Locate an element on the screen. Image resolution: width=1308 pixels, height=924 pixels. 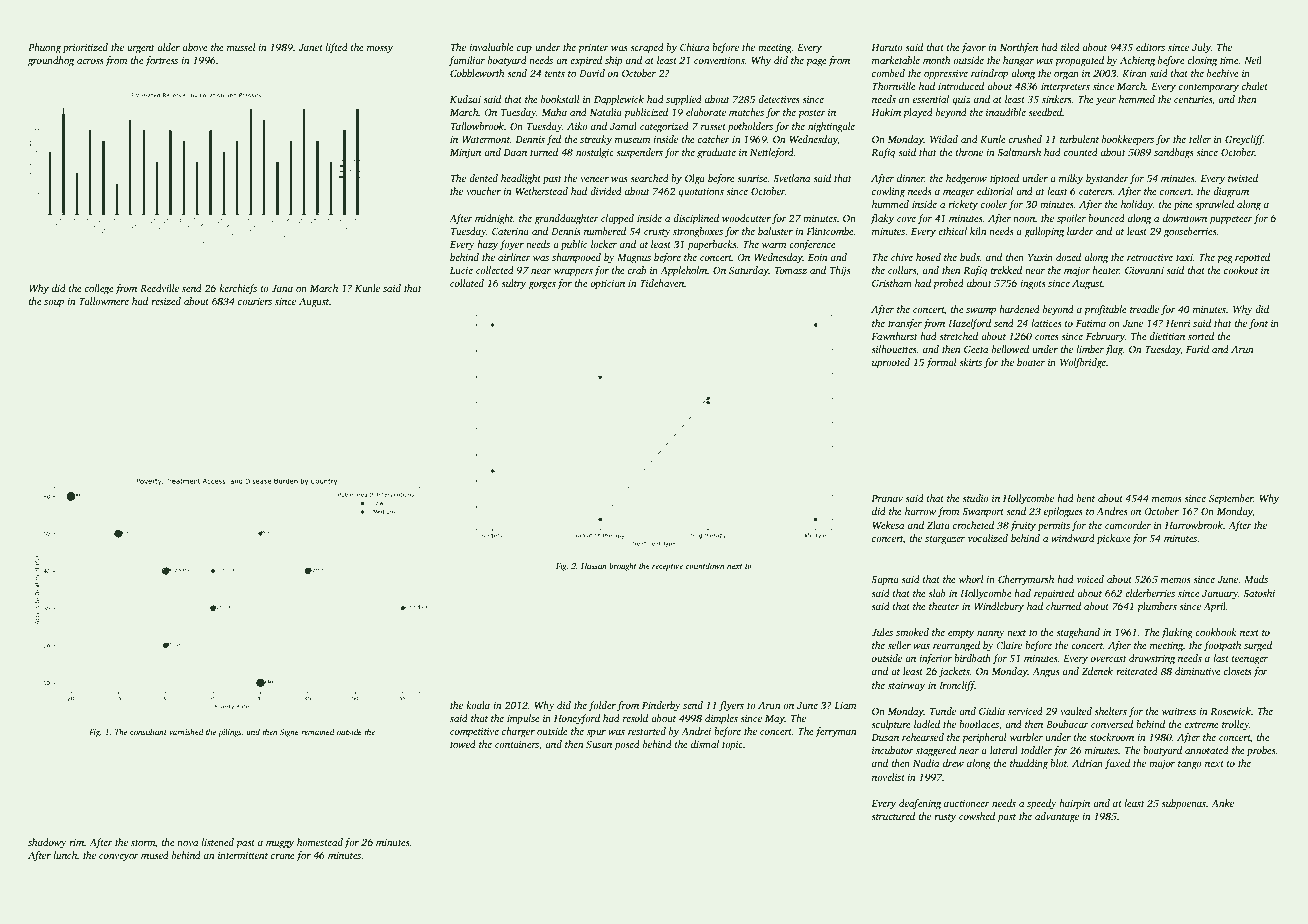
Daan is located at coordinates (515, 152).
